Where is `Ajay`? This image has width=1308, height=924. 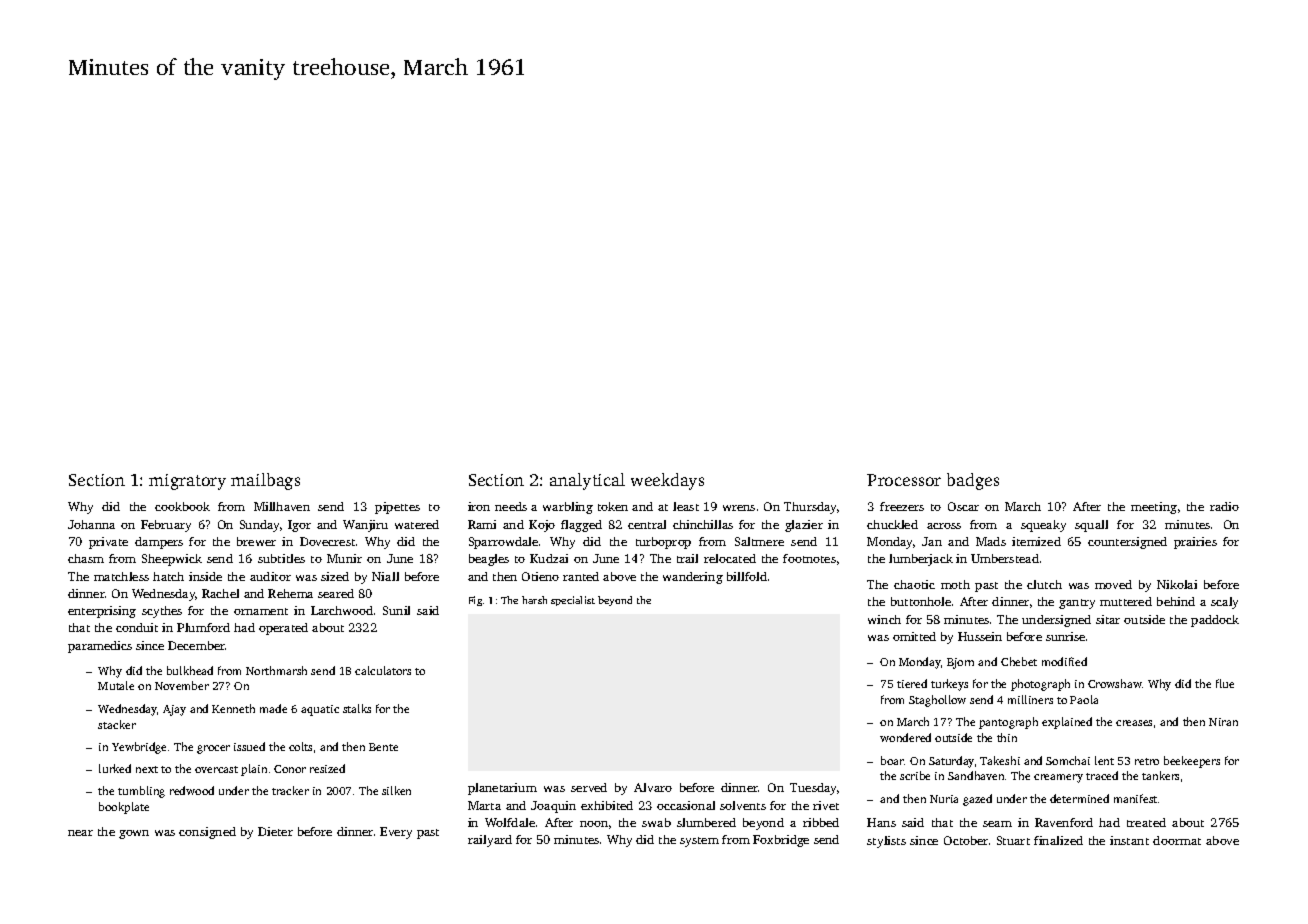
Ajay is located at coordinates (174, 710).
